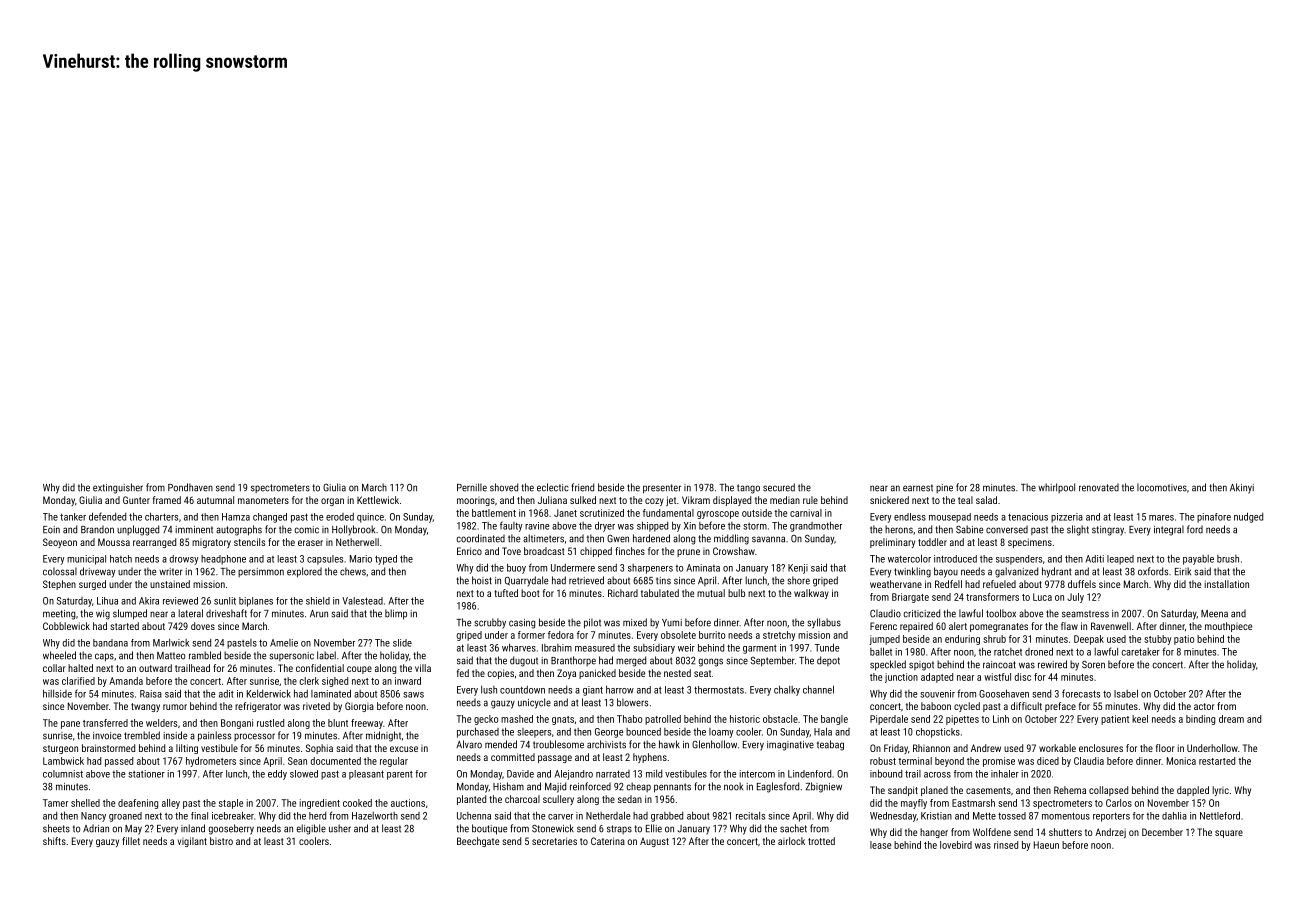 Image resolution: width=1308 pixels, height=924 pixels. Describe the element at coordinates (918, 488) in the image. I see `earnest` at that location.
